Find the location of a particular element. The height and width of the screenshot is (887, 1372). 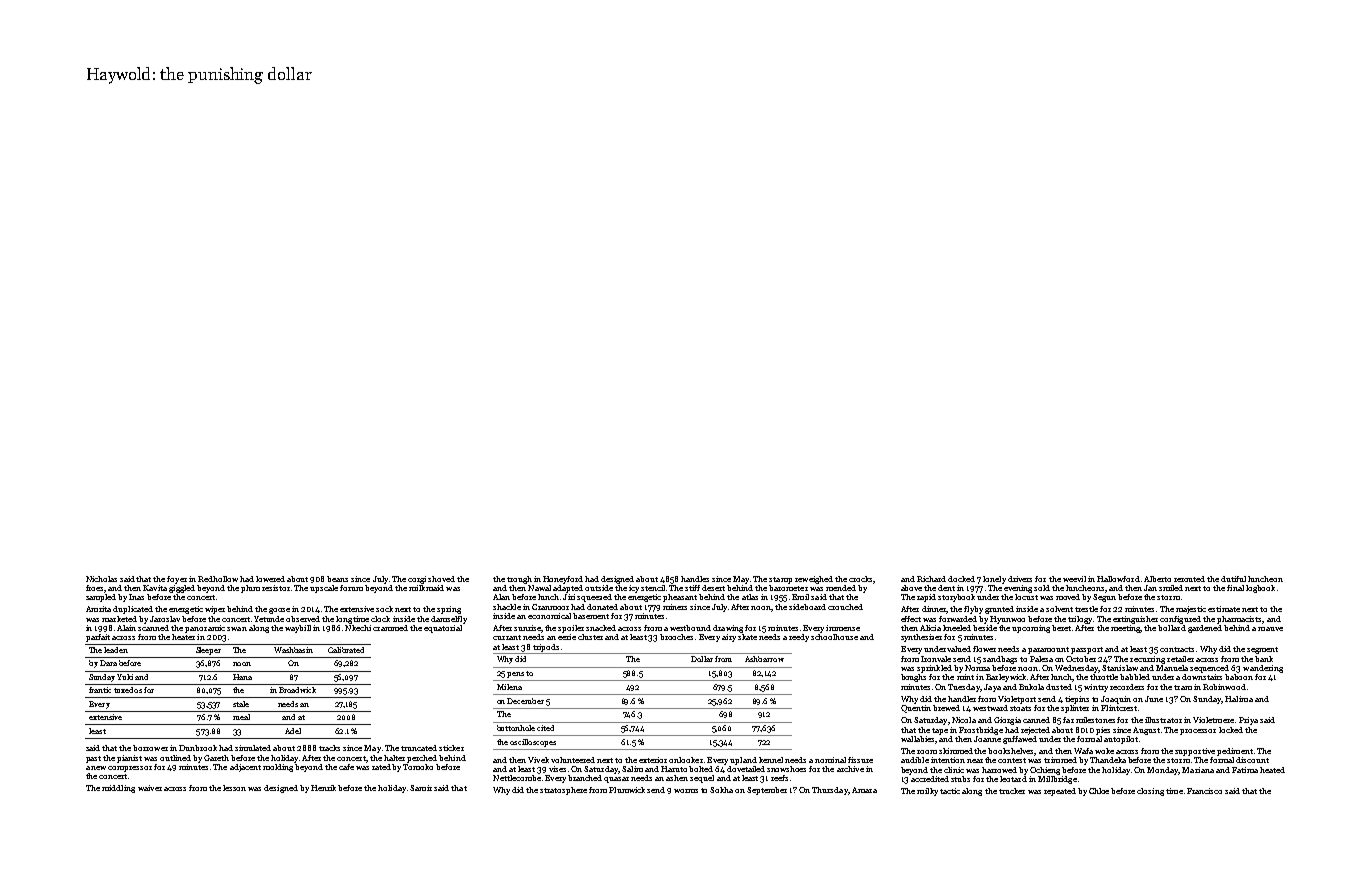

smiled is located at coordinates (1171, 588).
